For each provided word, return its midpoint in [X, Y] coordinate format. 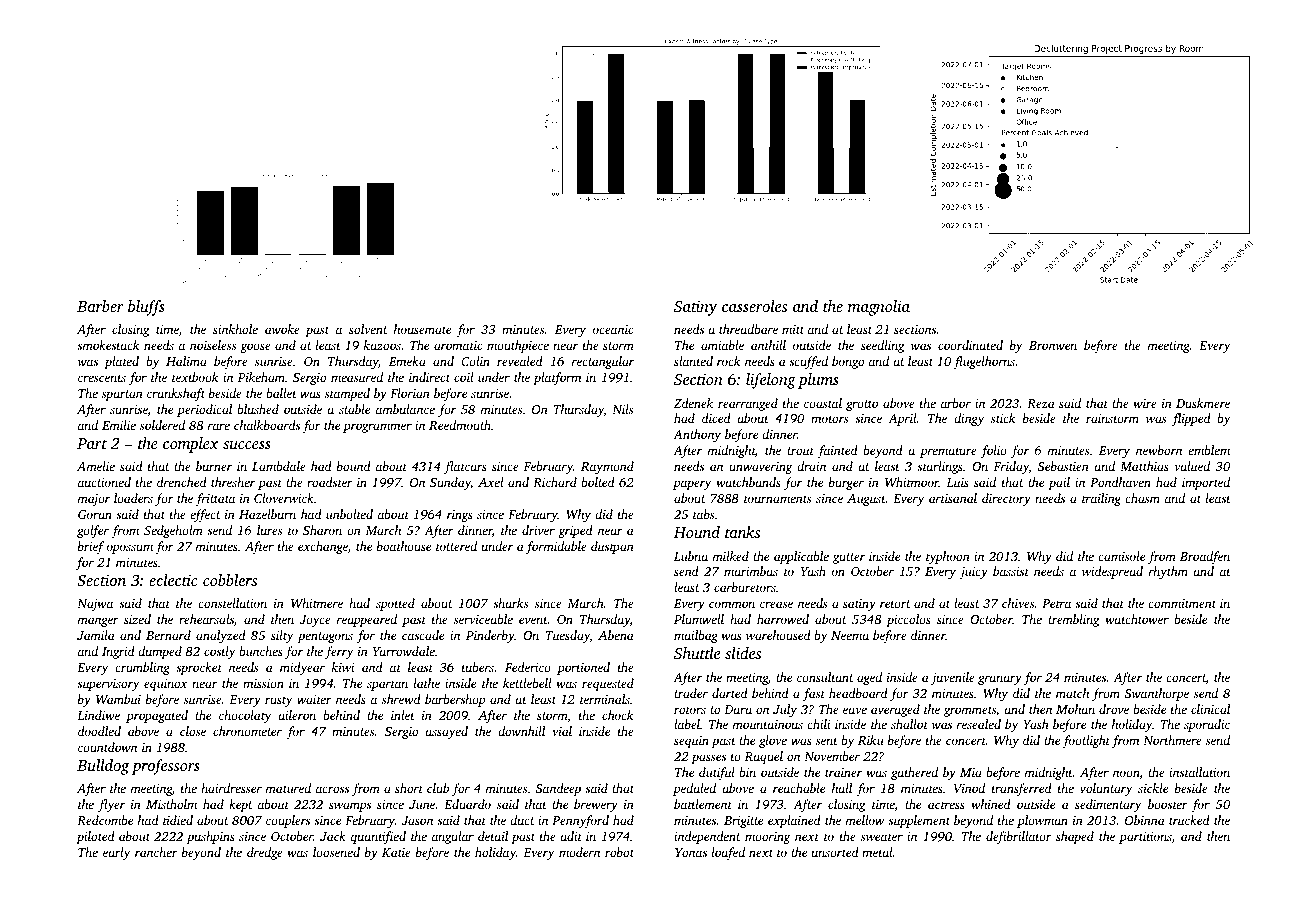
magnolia [879, 308]
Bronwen [1053, 345]
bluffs [146, 308]
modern [579, 852]
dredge [265, 853]
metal [877, 852]
